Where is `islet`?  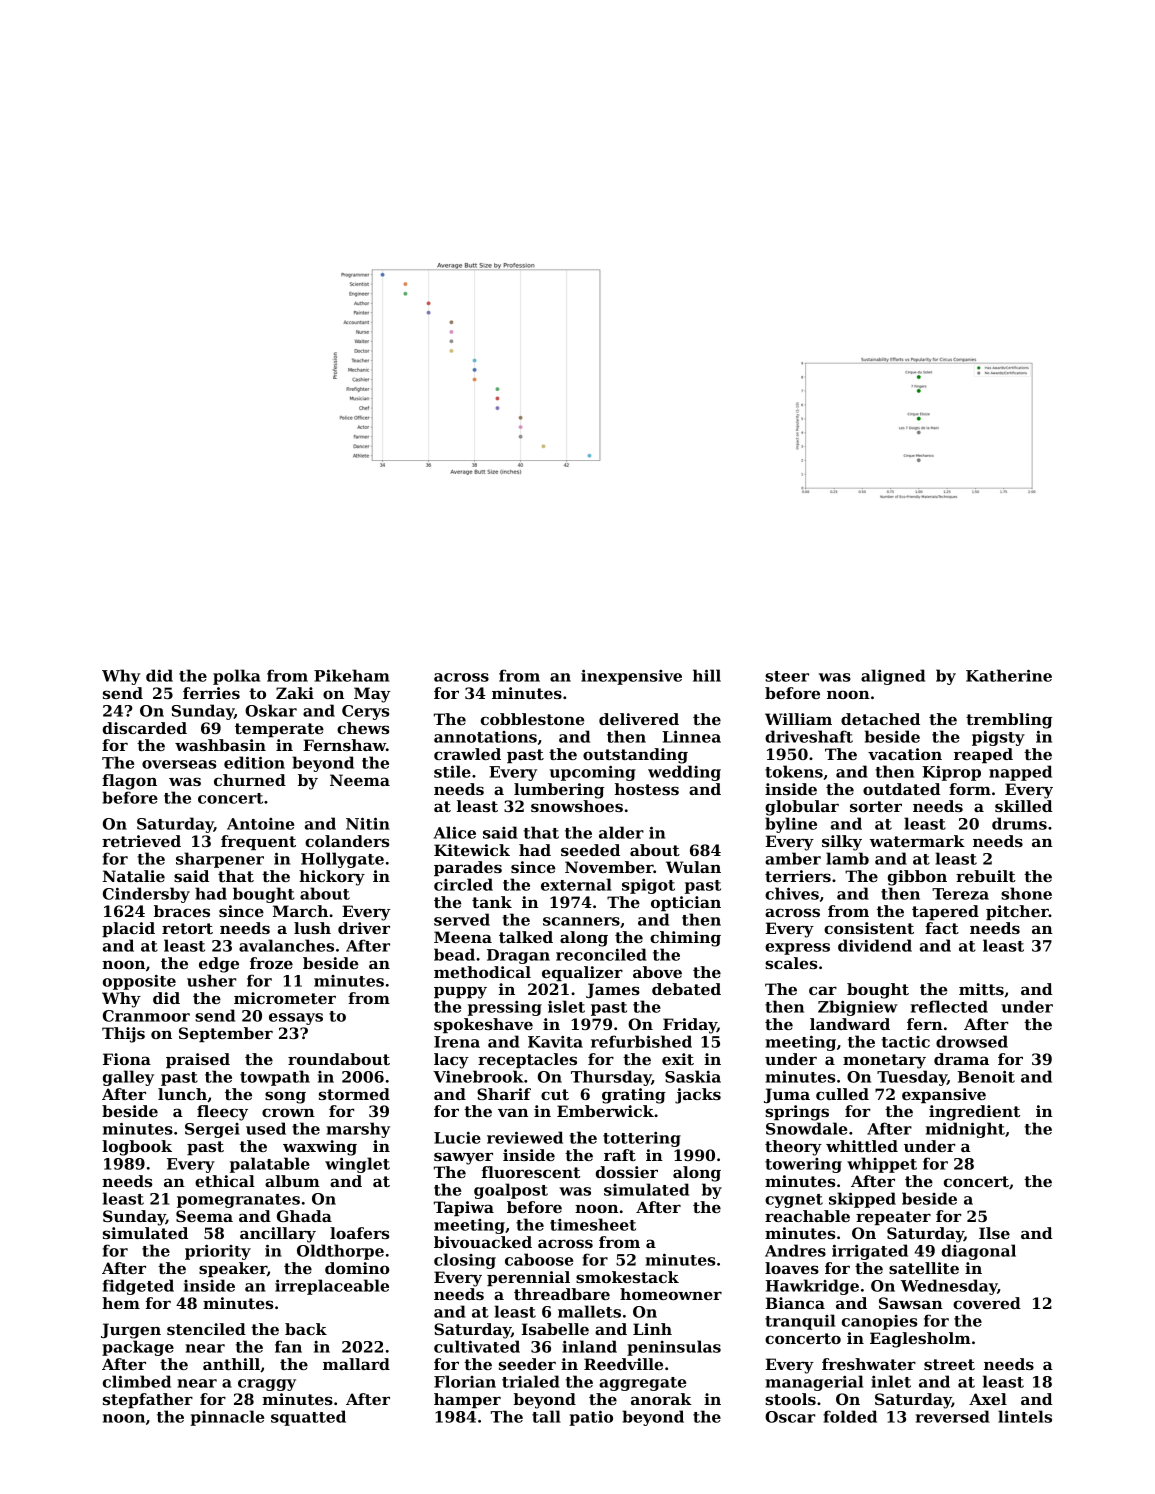 islet is located at coordinates (566, 1006).
